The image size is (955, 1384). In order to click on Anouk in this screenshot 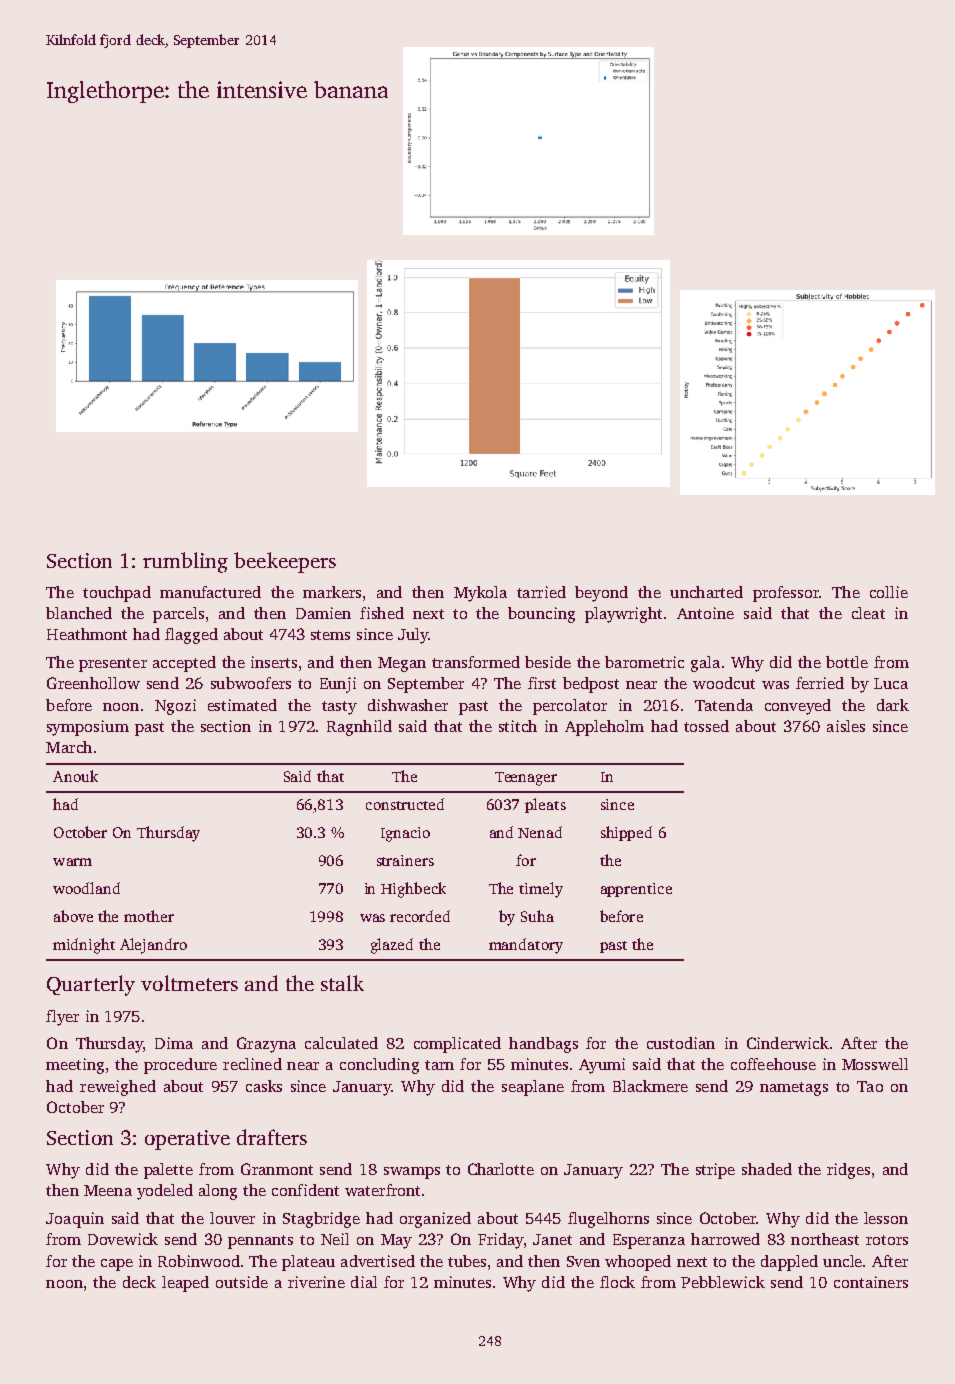, I will do `click(75, 776)`.
